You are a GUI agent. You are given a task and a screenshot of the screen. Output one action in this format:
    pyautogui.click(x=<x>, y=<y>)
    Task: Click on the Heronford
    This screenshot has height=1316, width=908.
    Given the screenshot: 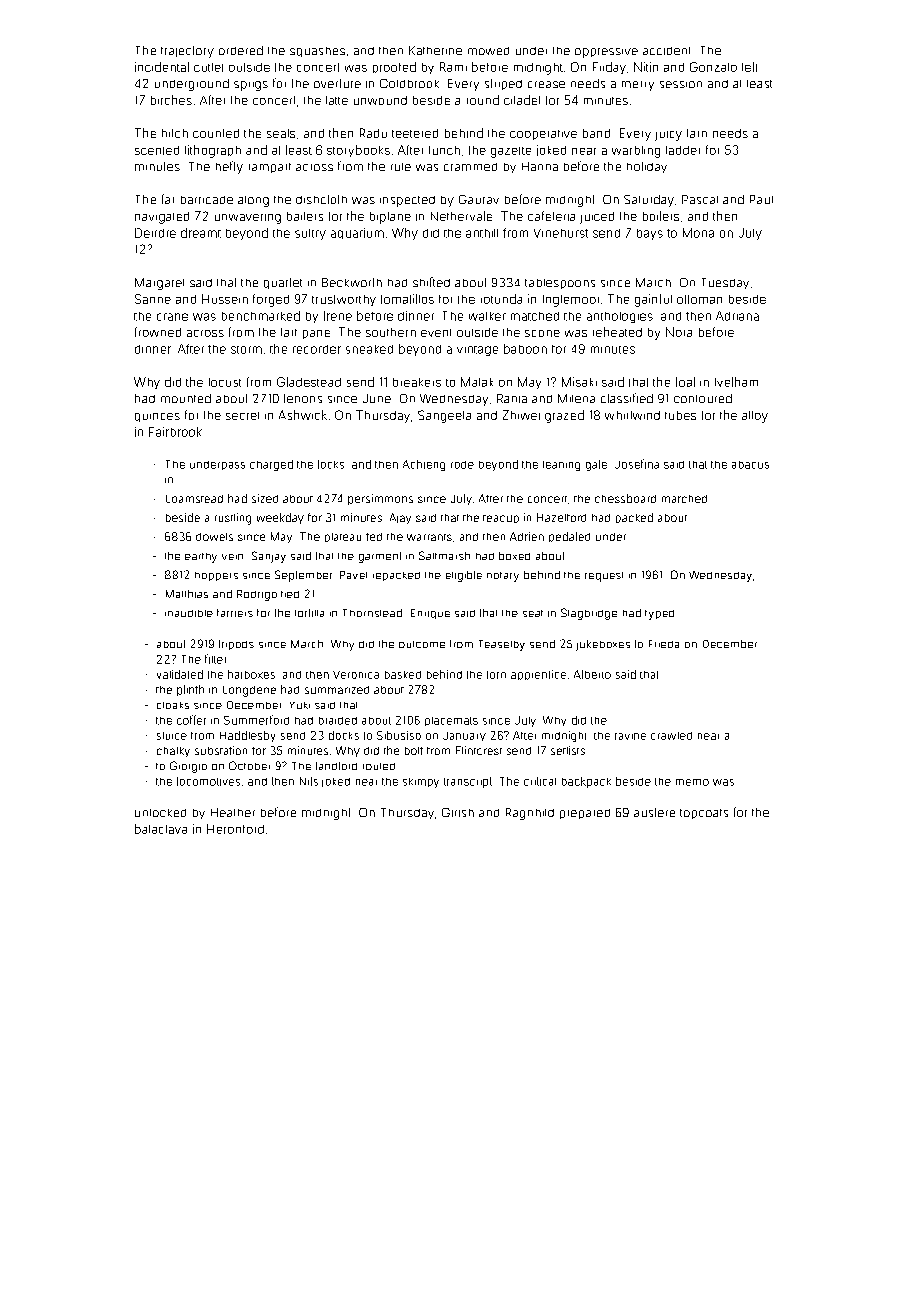 What is the action you would take?
    pyautogui.click(x=235, y=829)
